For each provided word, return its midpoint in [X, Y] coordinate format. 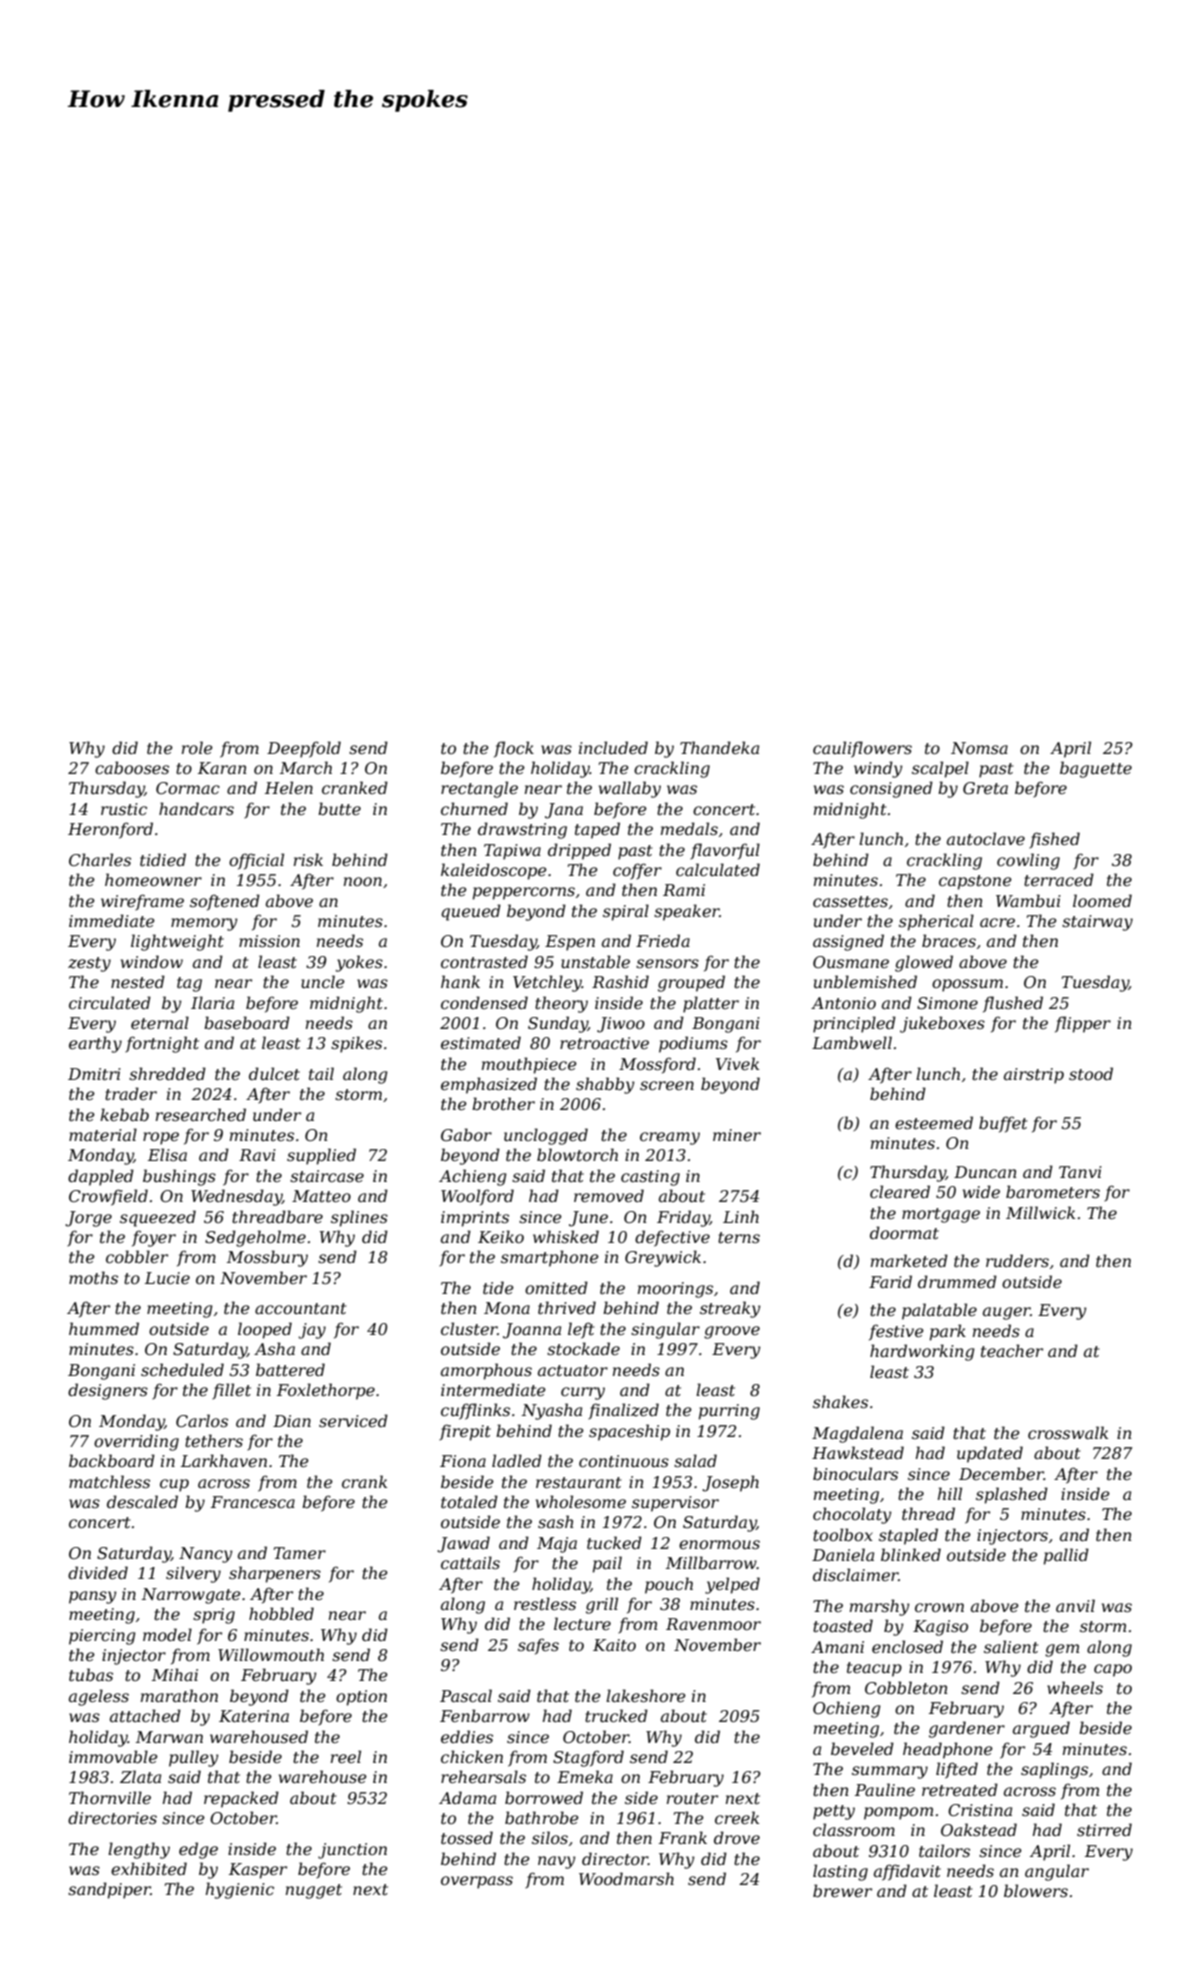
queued [471, 912]
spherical [936, 922]
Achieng [473, 1177]
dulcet [274, 1073]
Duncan [985, 1172]
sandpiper [109, 1890]
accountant [300, 1308]
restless [545, 1603]
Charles [100, 859]
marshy [879, 1607]
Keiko [501, 1236]
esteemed [934, 1122]
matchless [109, 1481]
